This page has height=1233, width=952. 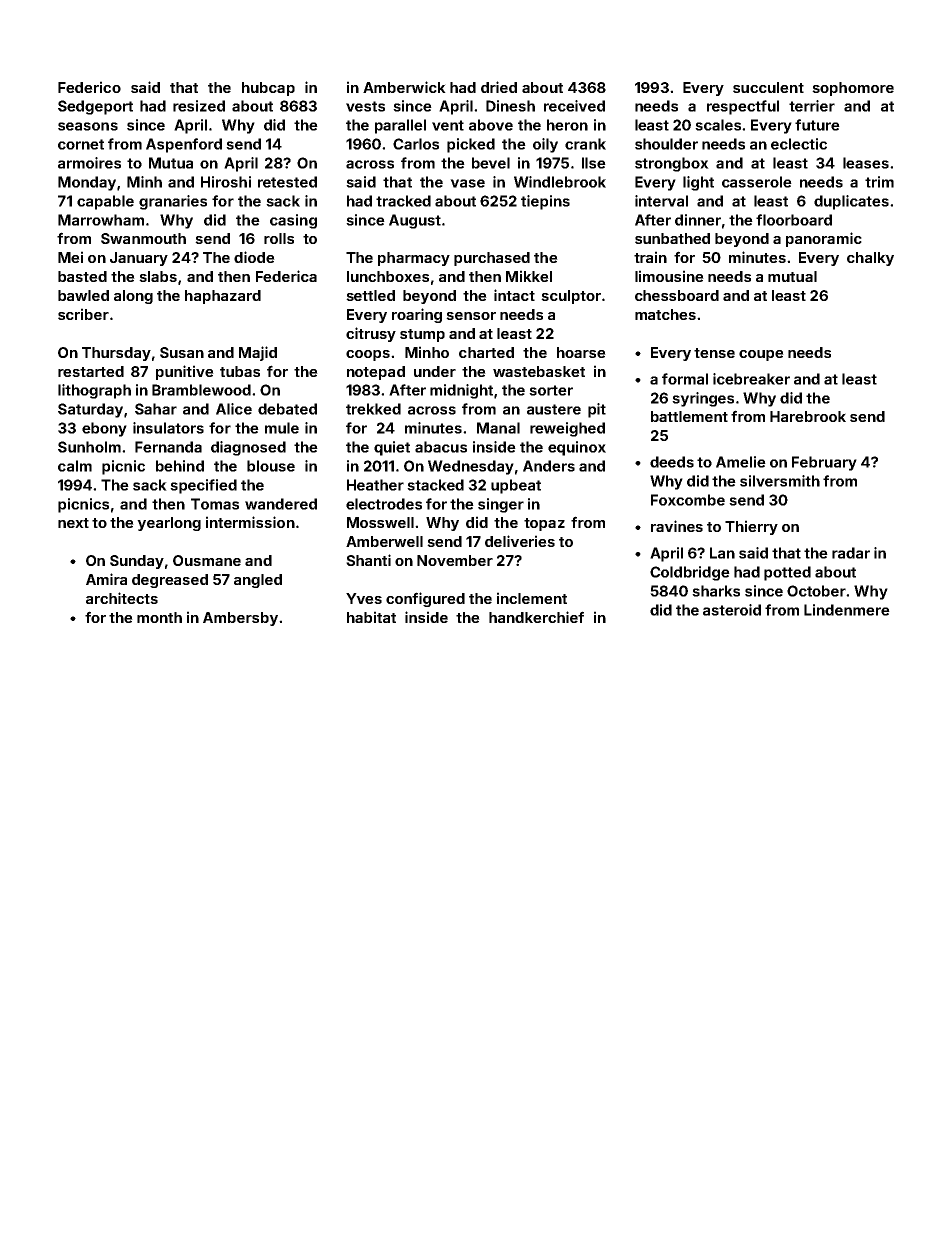 What do you see at coordinates (404, 87) in the page?
I see `Amberwick` at bounding box center [404, 87].
